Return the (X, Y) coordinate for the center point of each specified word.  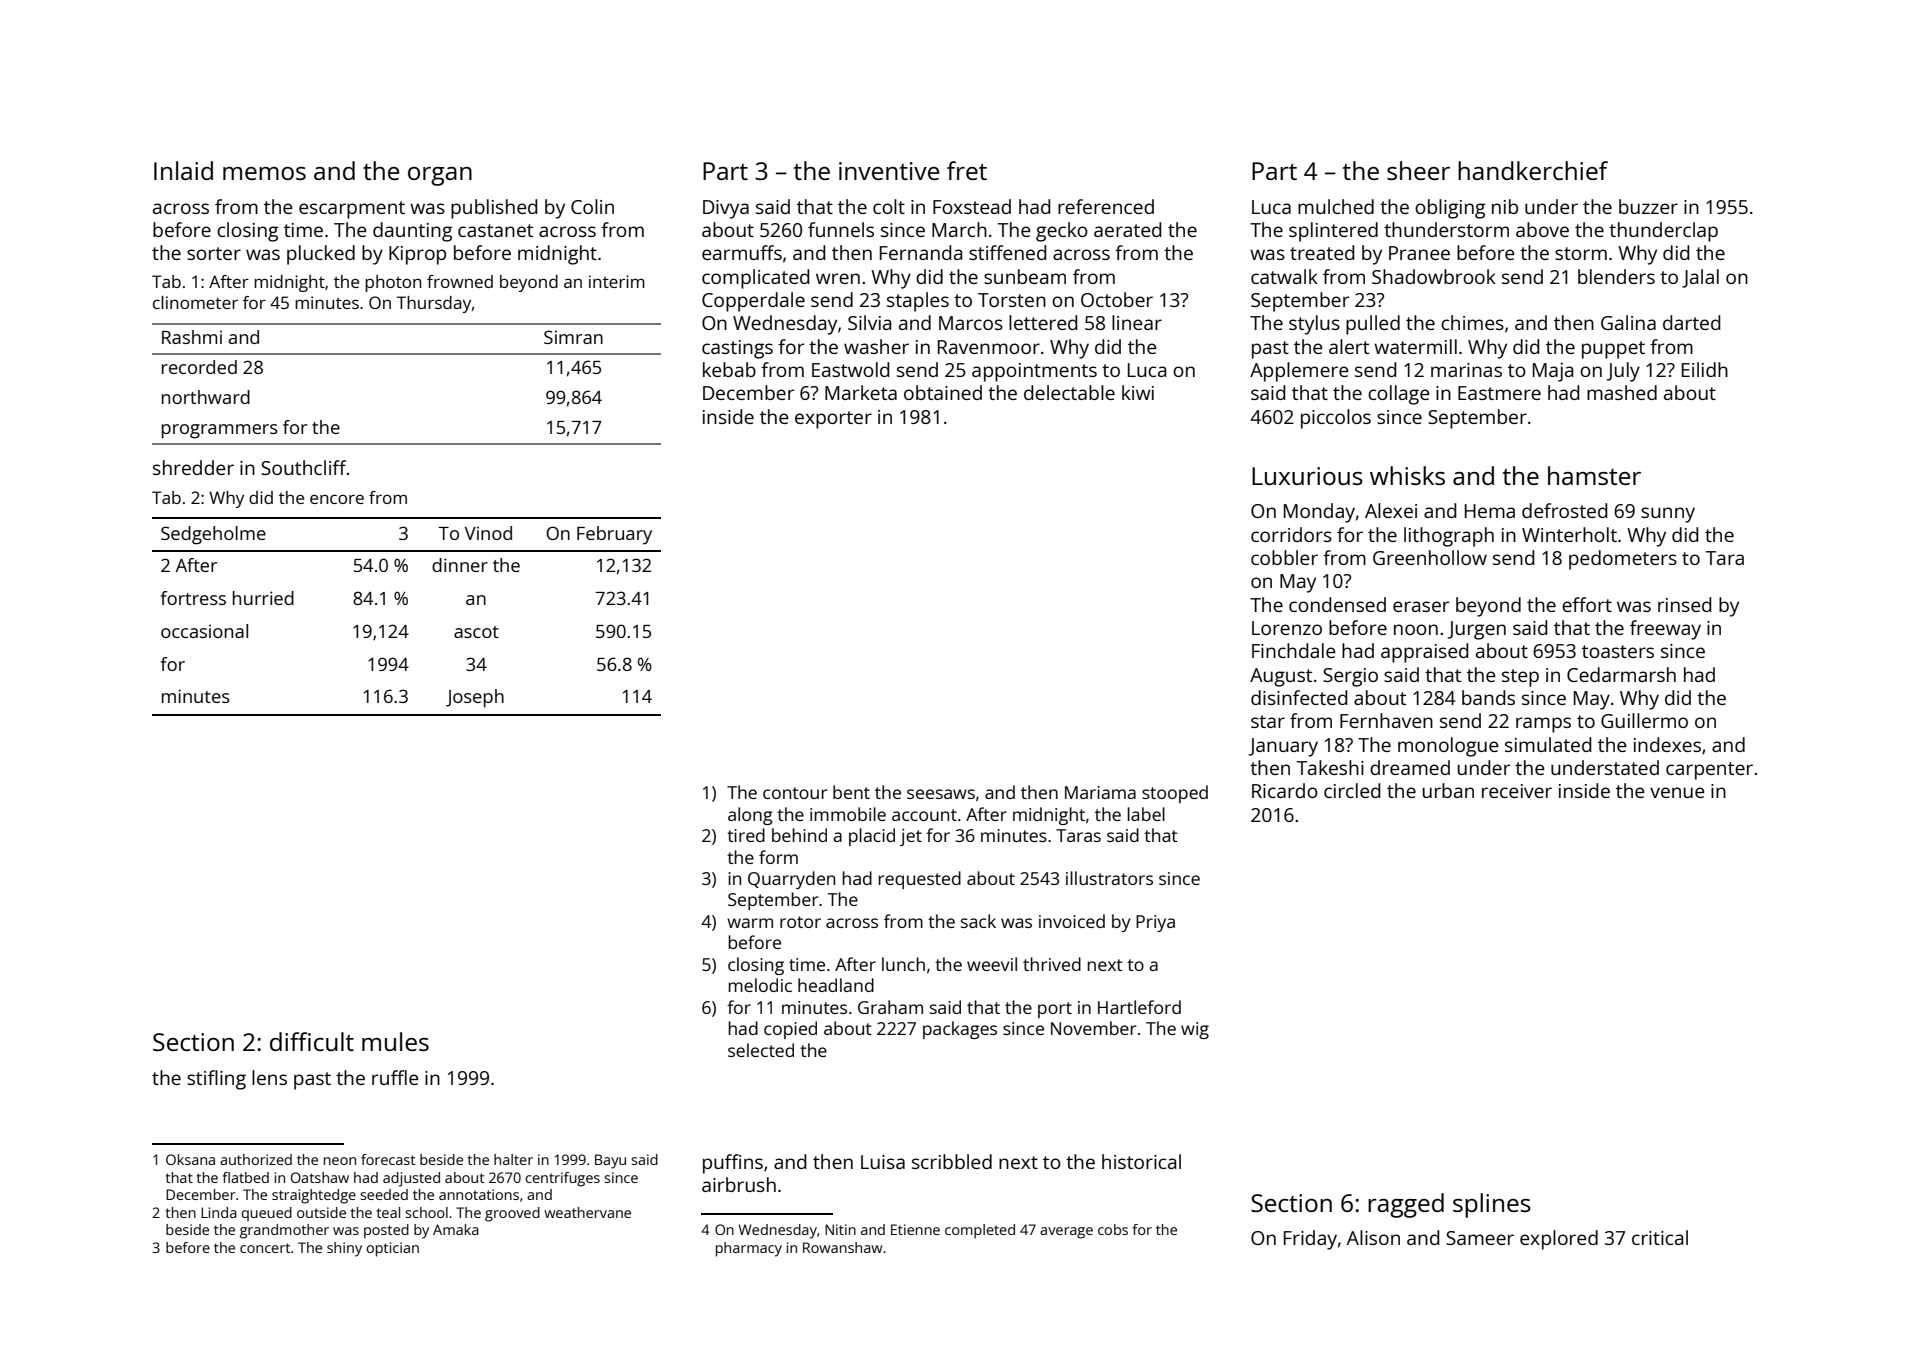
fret (967, 170)
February (614, 535)
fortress (193, 598)
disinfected (1299, 697)
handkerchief (1533, 170)
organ (440, 176)
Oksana (190, 1159)
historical (1141, 1161)
